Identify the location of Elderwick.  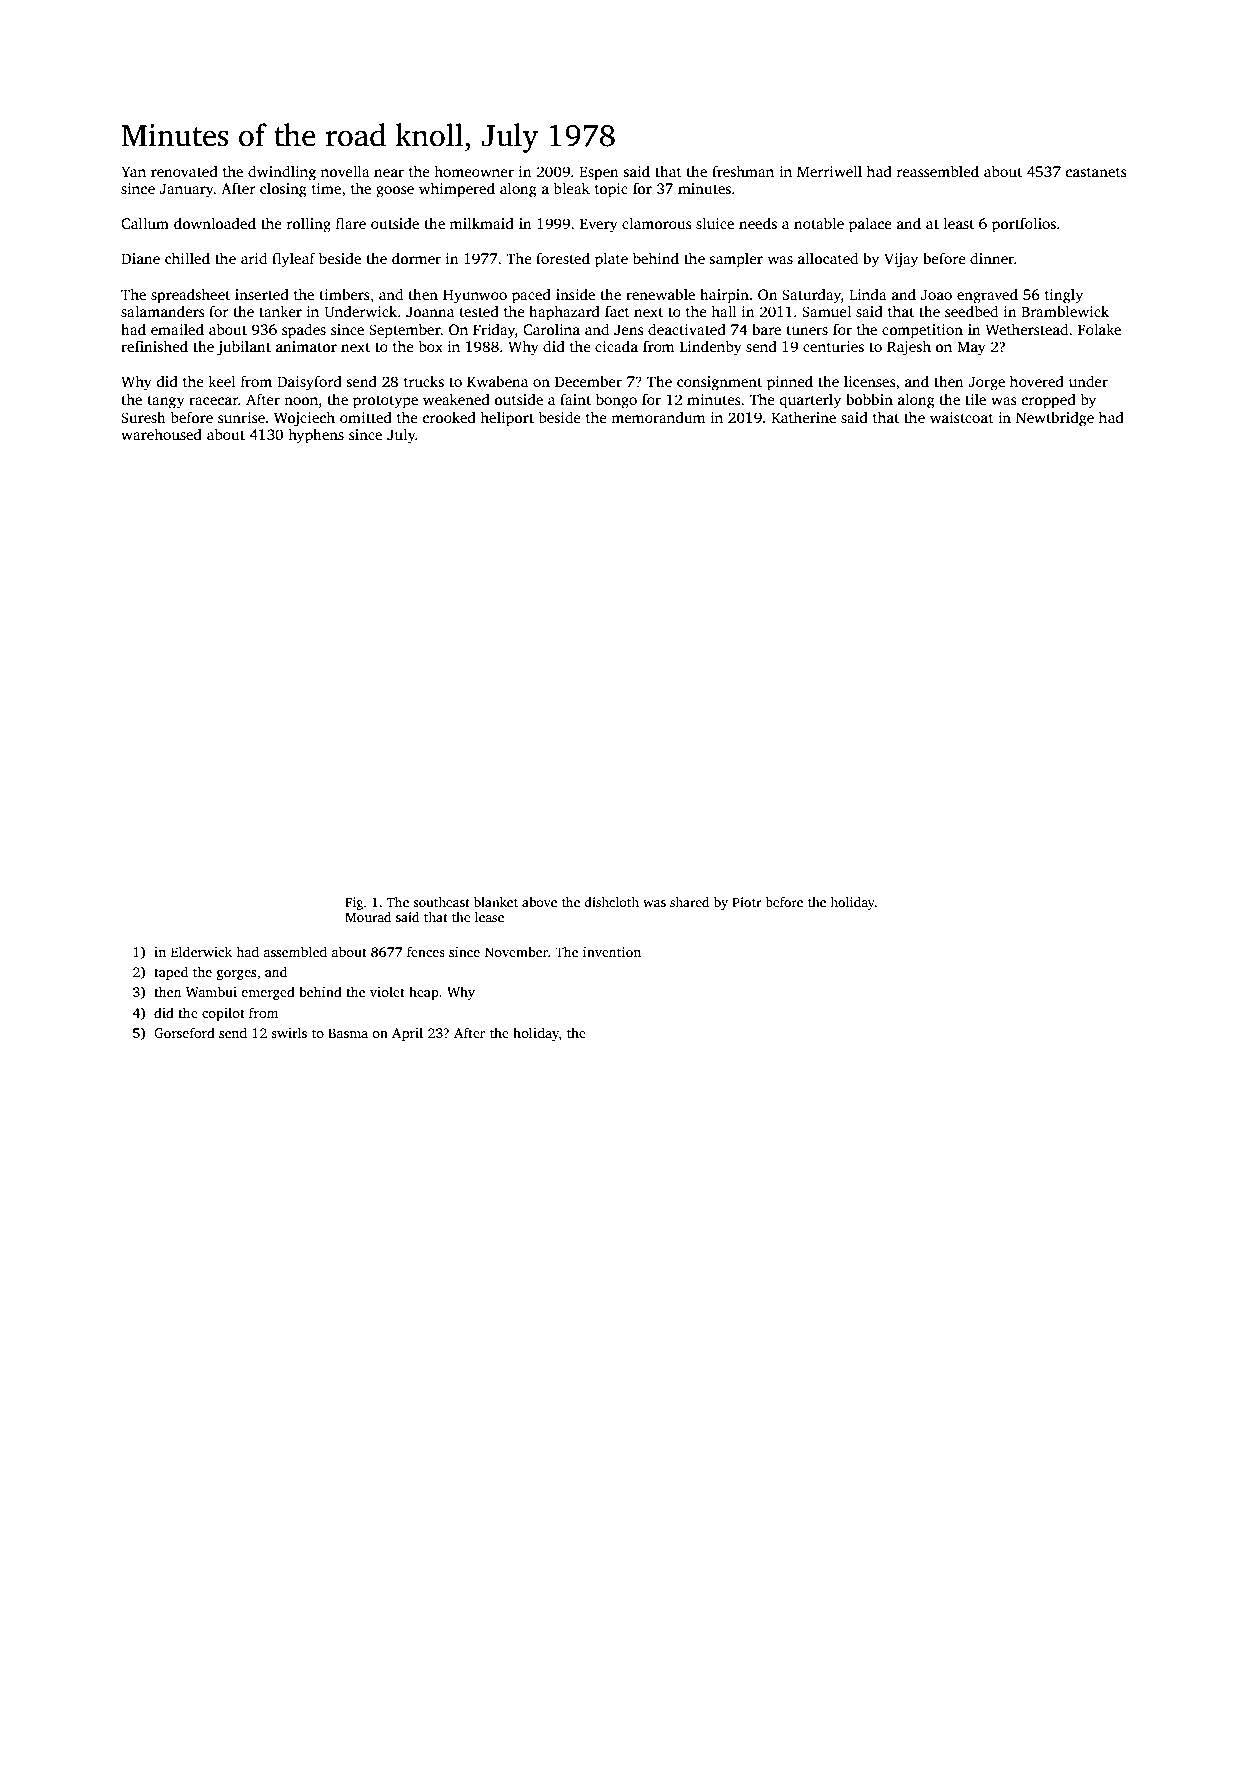
(201, 951).
